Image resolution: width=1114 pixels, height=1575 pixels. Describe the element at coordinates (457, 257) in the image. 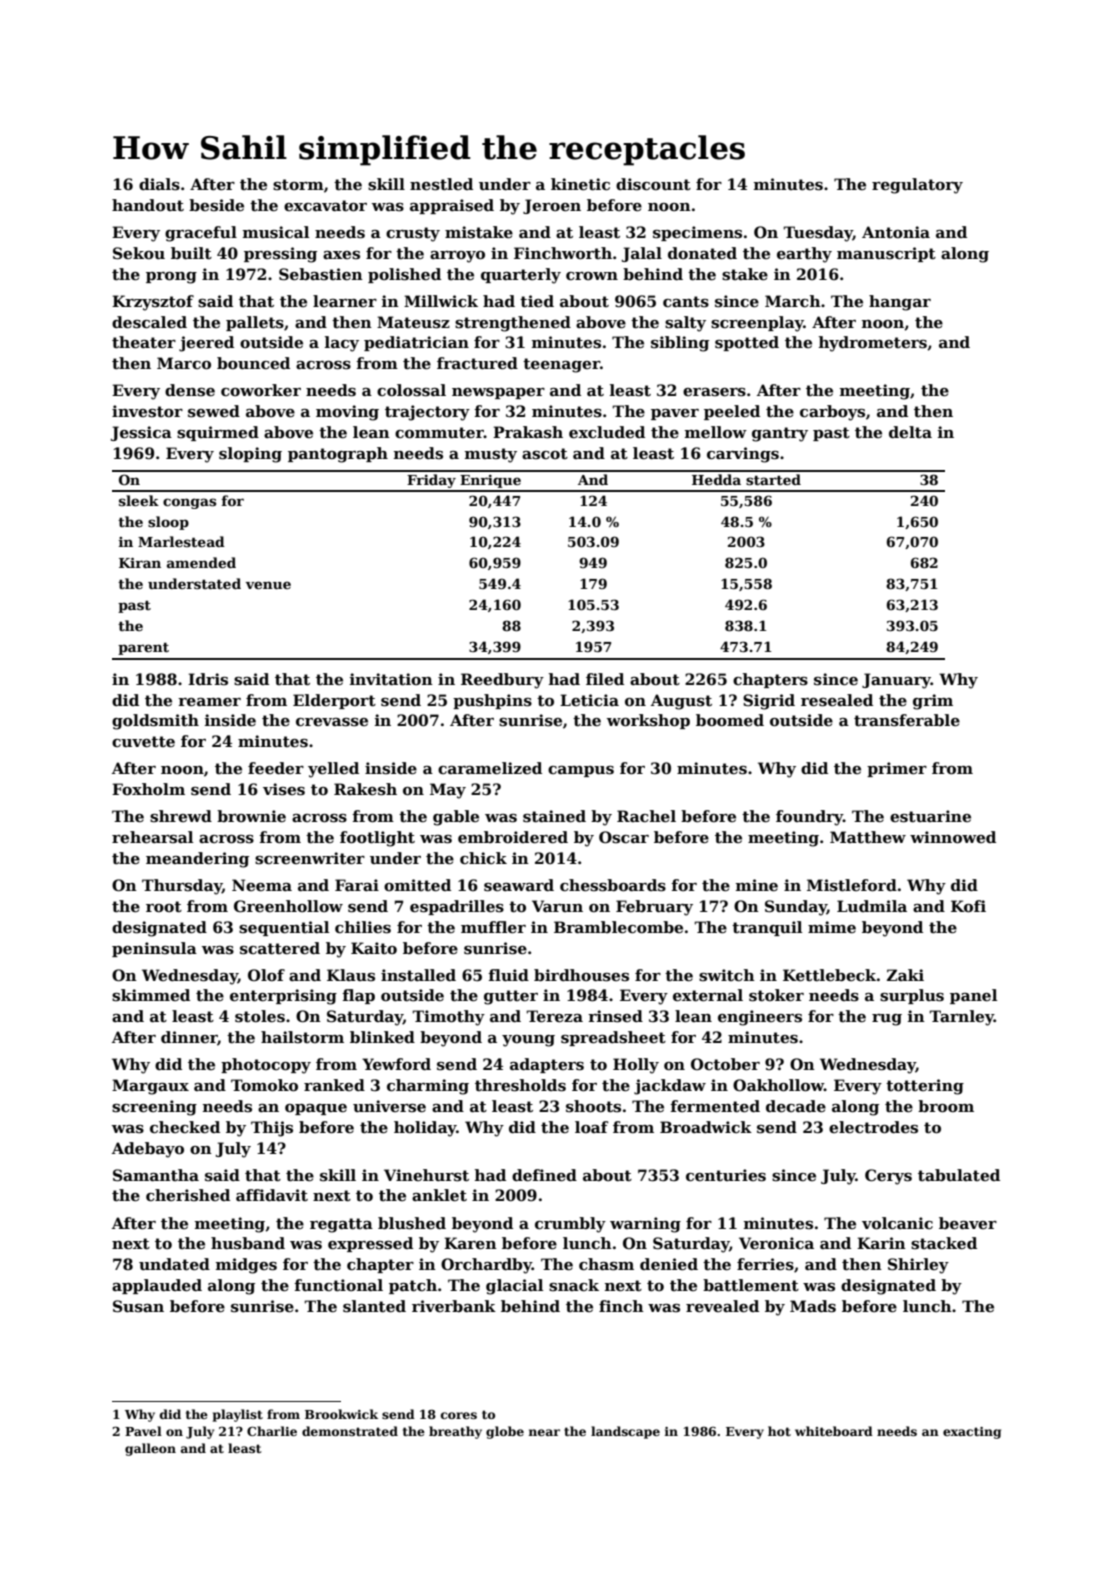

I see `arroyo` at that location.
